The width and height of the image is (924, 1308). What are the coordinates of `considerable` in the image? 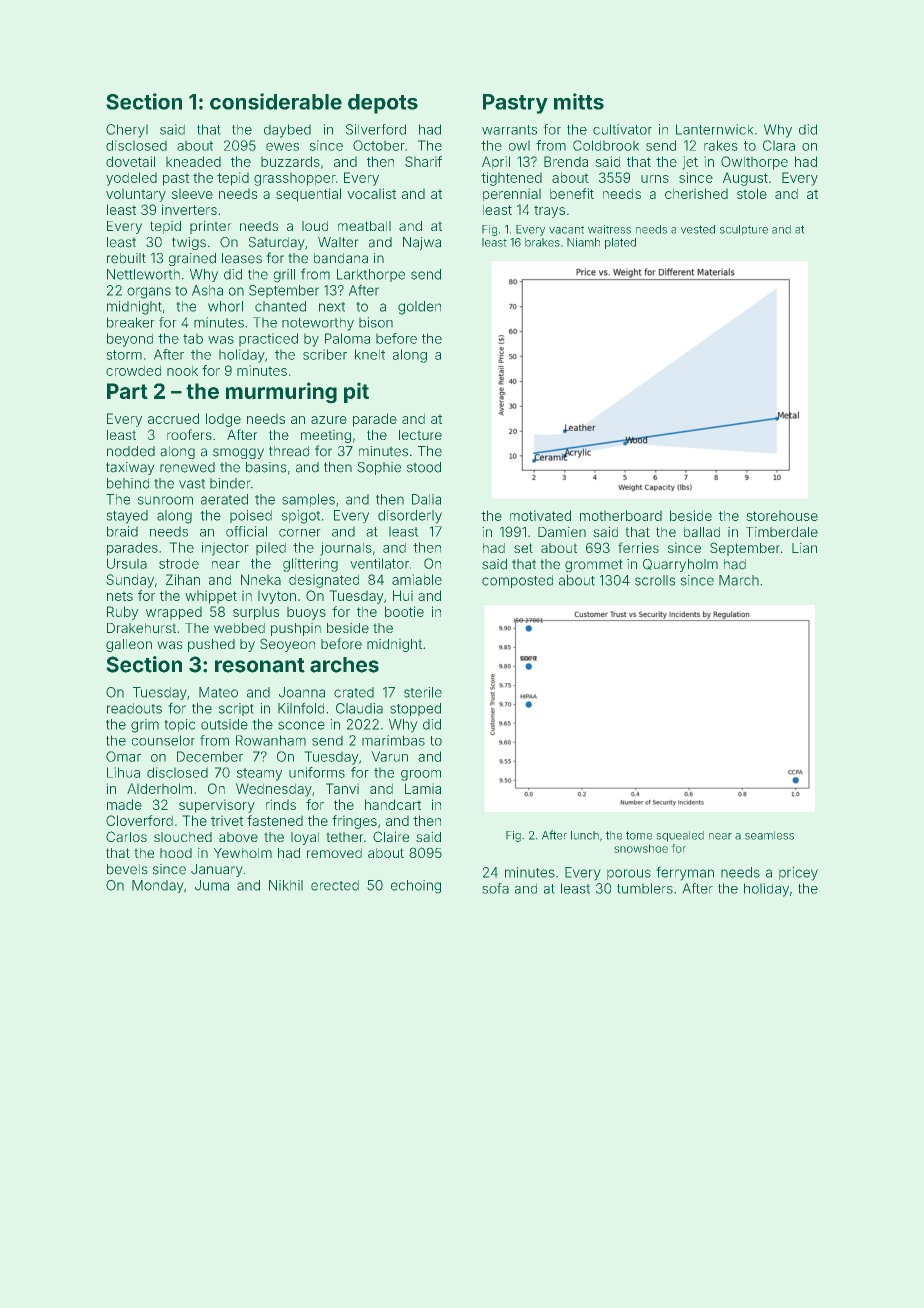 It's located at (276, 101).
